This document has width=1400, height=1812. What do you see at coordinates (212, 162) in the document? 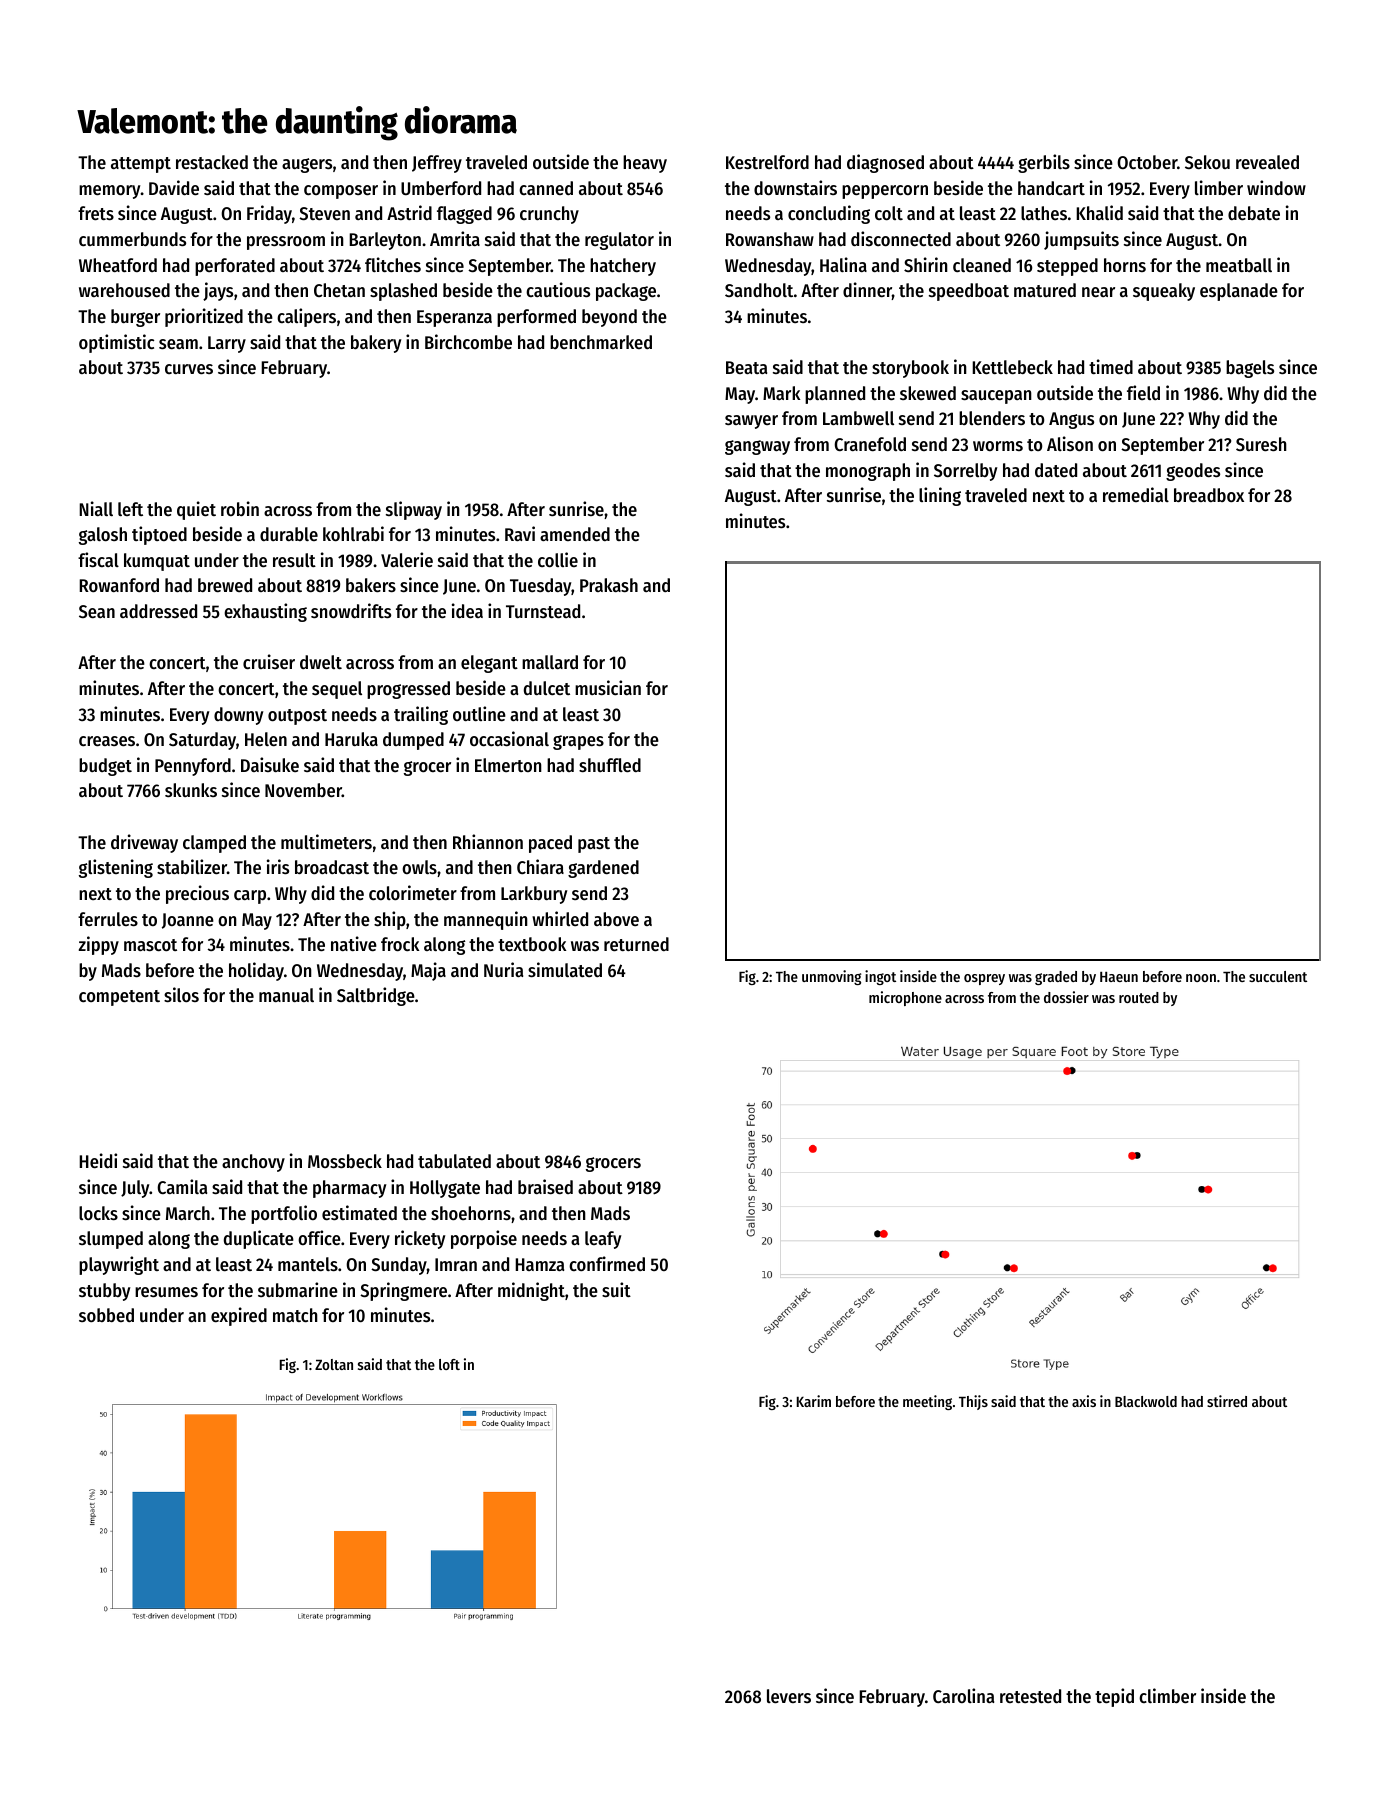
I see `restacked` at bounding box center [212, 162].
